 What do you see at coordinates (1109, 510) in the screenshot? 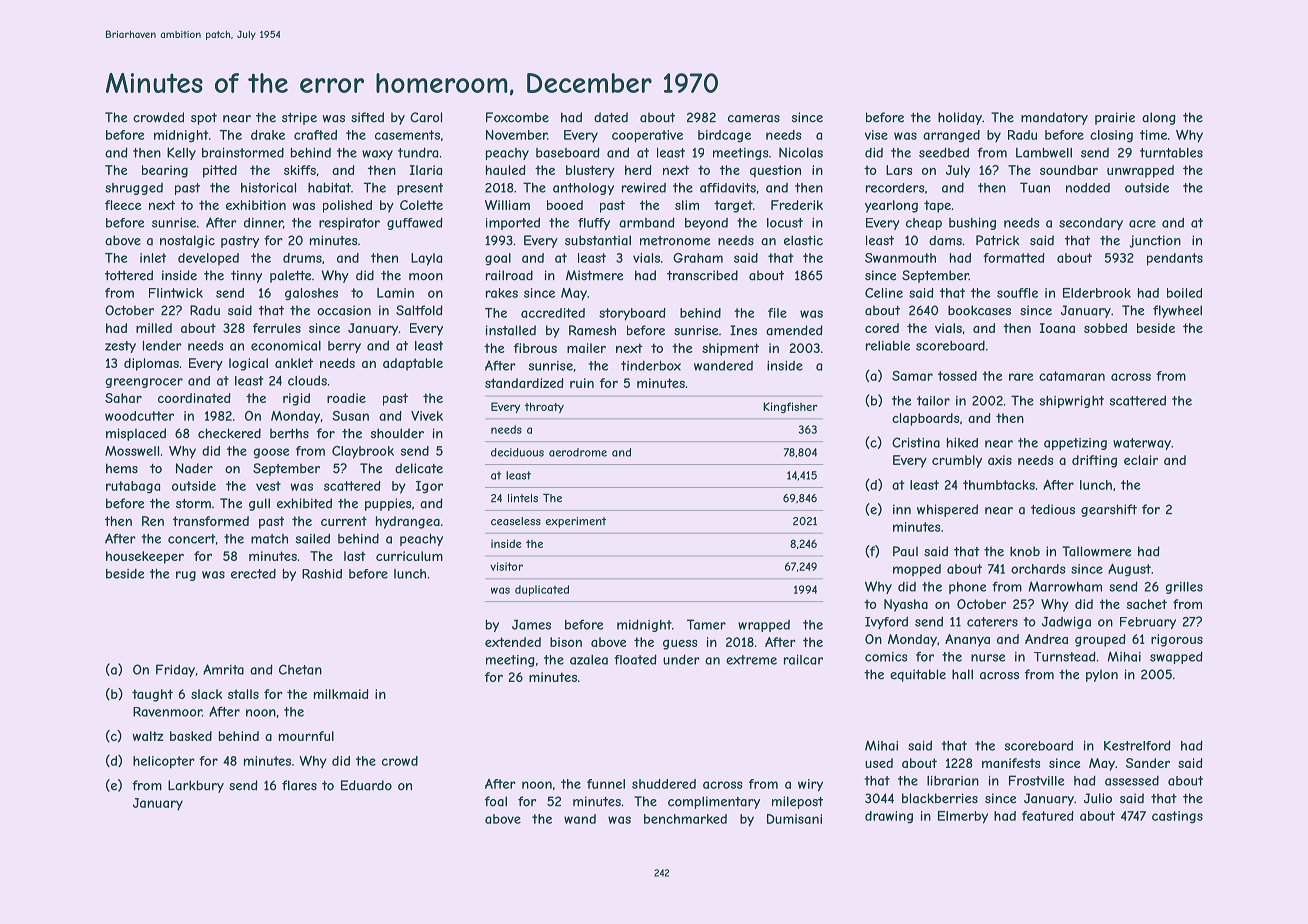
I see `gearshift` at bounding box center [1109, 510].
